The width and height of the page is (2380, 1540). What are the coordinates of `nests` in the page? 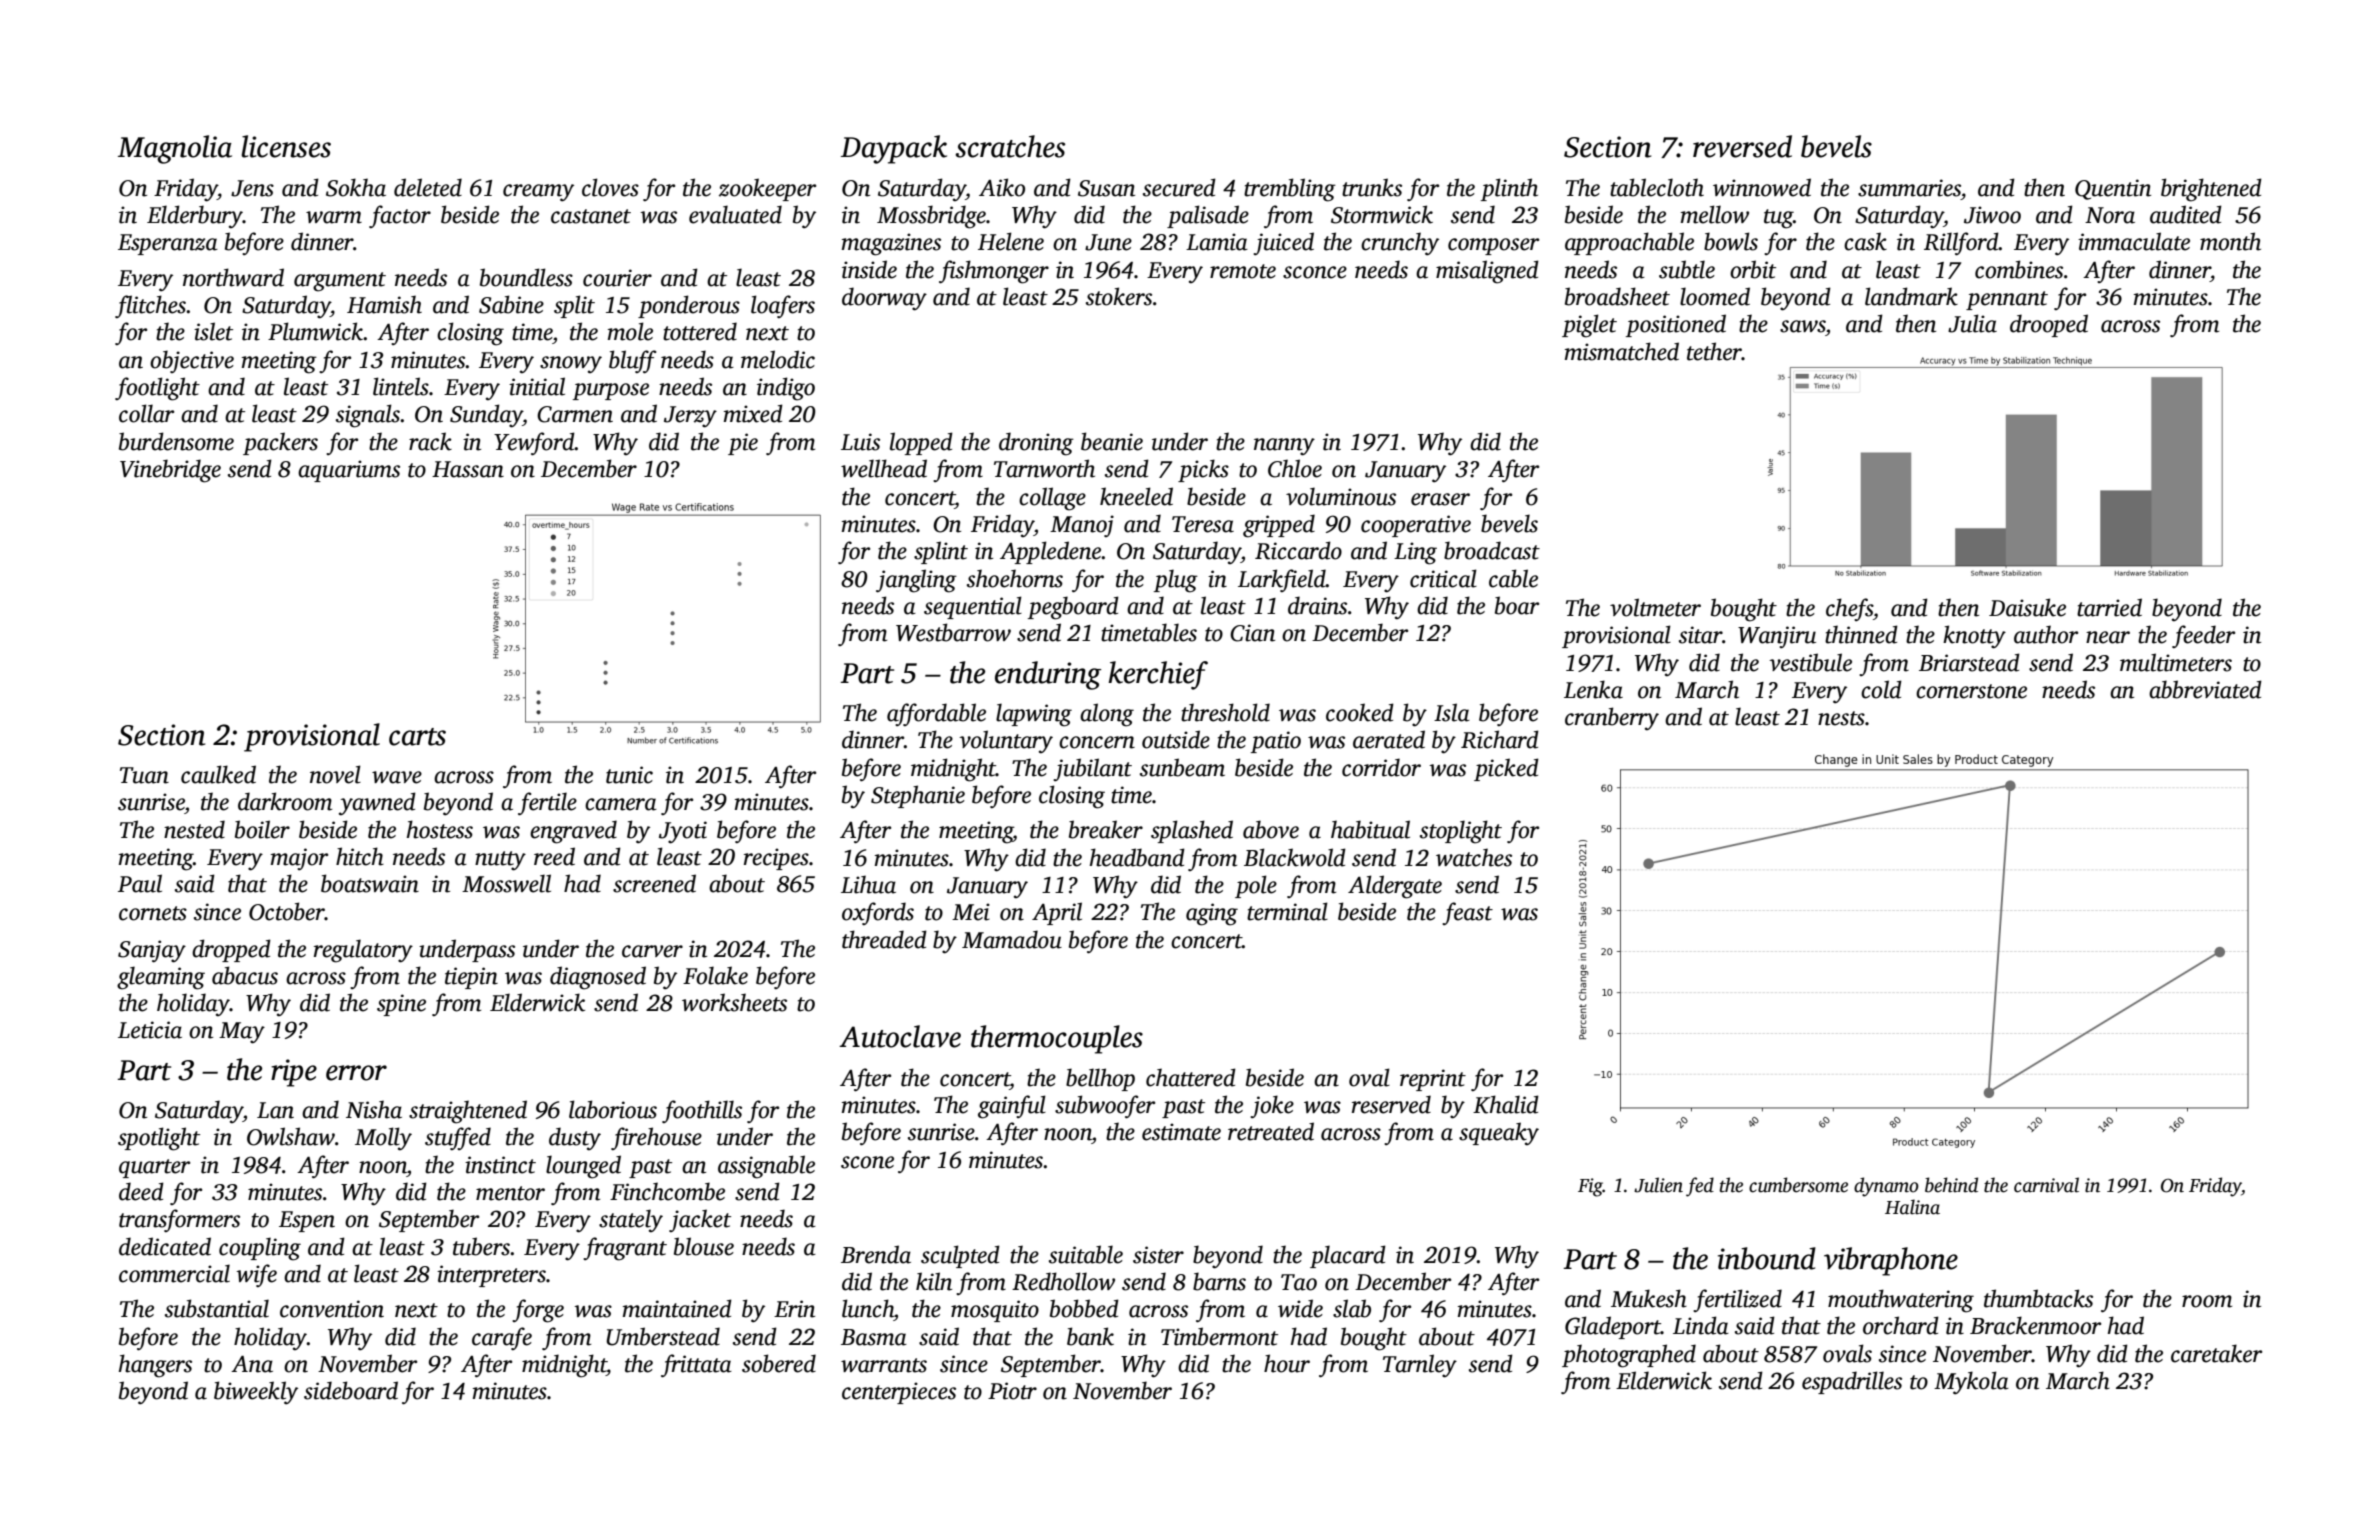 It's located at (1841, 718).
